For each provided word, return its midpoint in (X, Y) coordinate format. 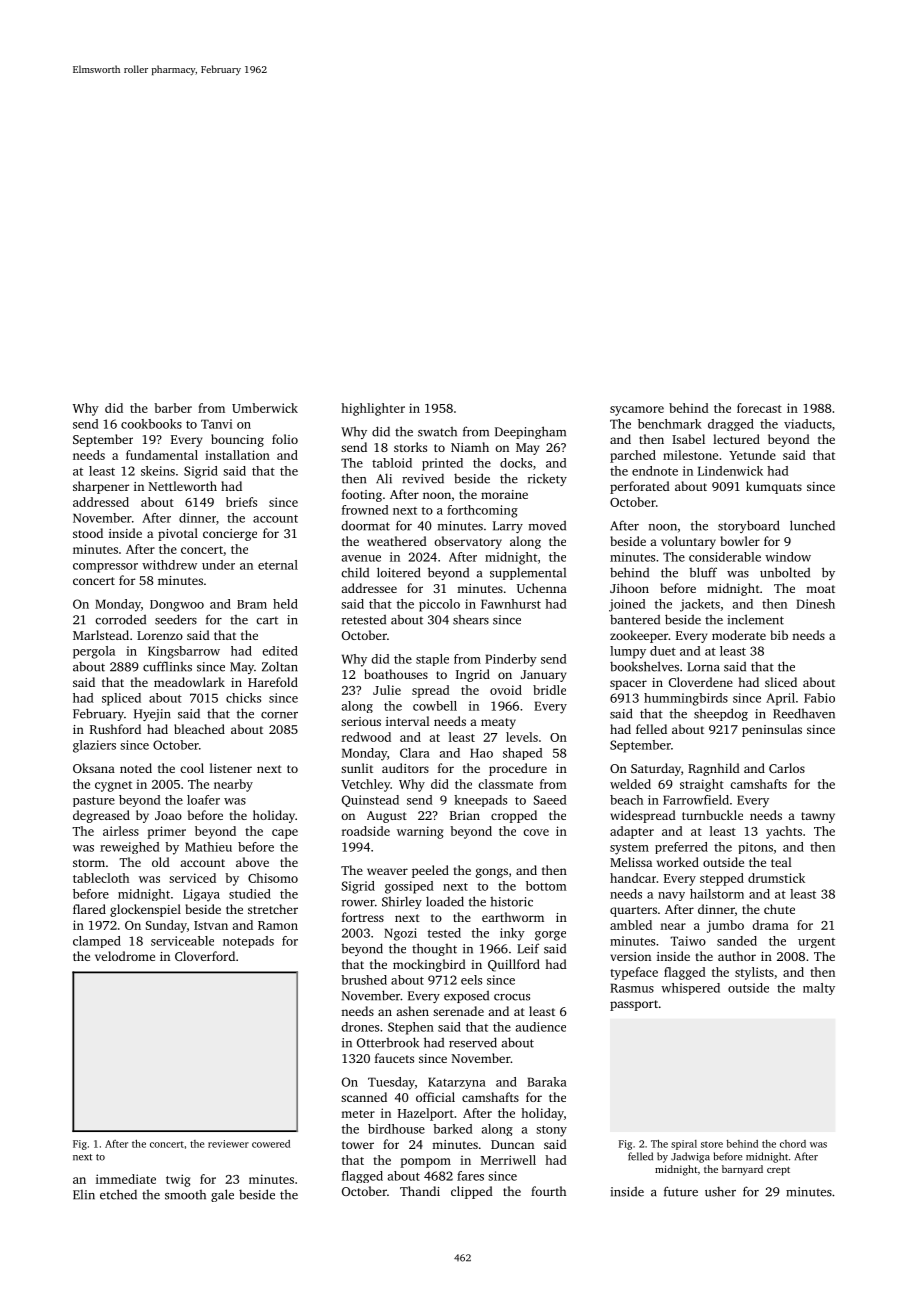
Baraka (547, 1082)
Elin (84, 1195)
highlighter (373, 409)
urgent (816, 943)
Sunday (166, 926)
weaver (387, 871)
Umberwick (265, 408)
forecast (759, 408)
